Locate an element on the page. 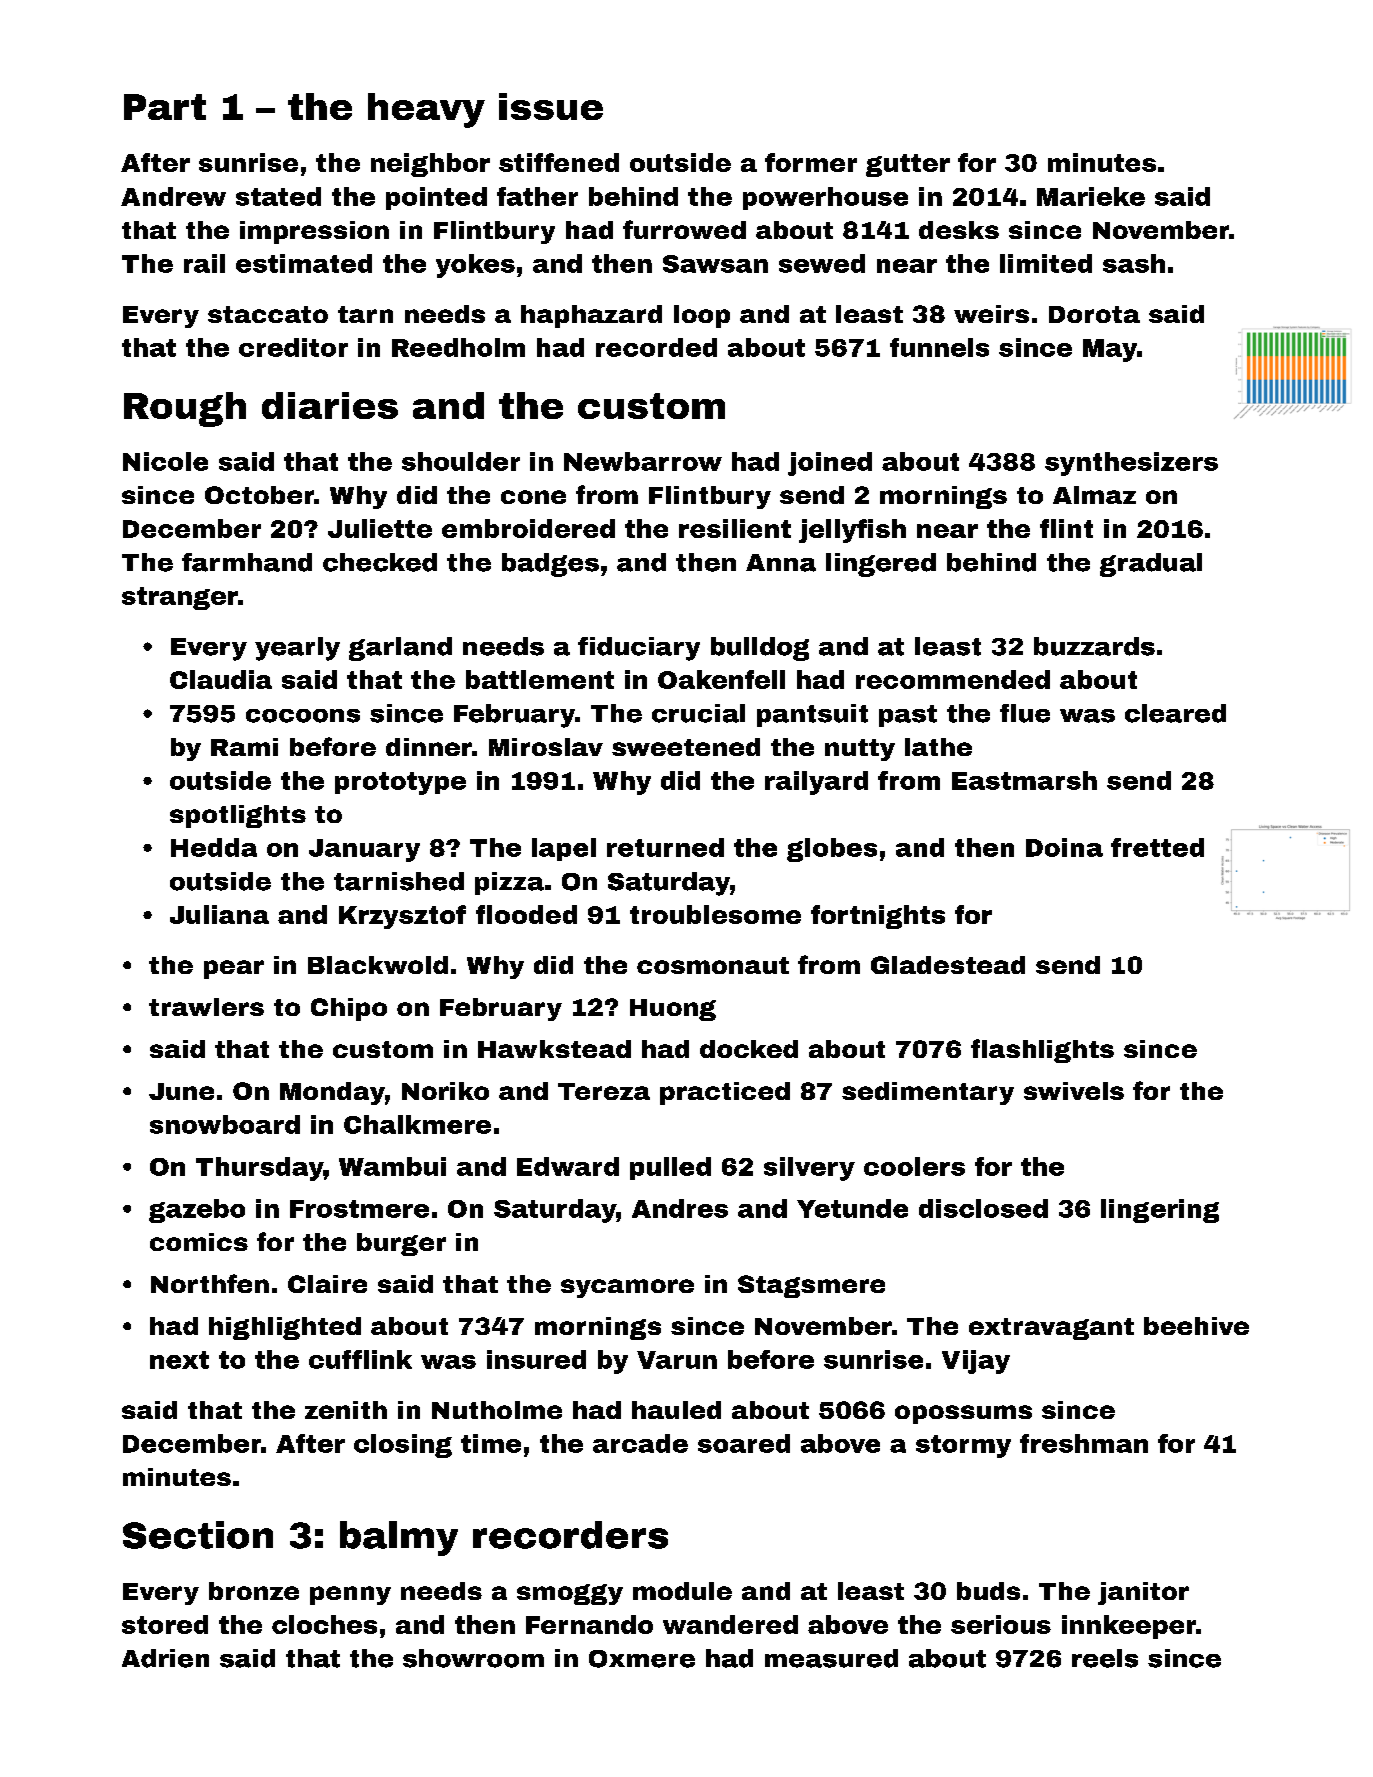 The width and height of the page is (1373, 1777). fretted is located at coordinates (1157, 847).
